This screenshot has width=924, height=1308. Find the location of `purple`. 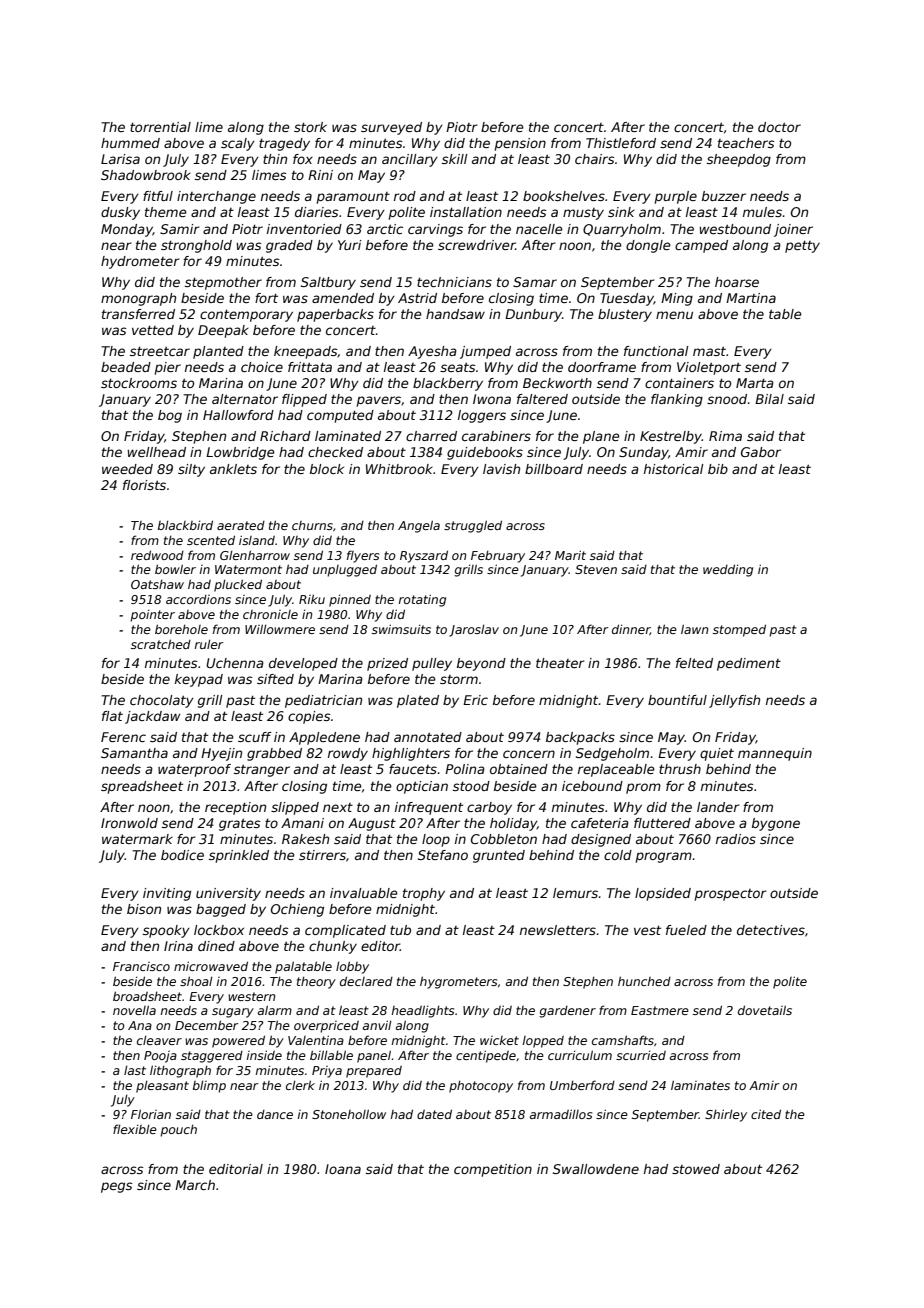

purple is located at coordinates (676, 197).
